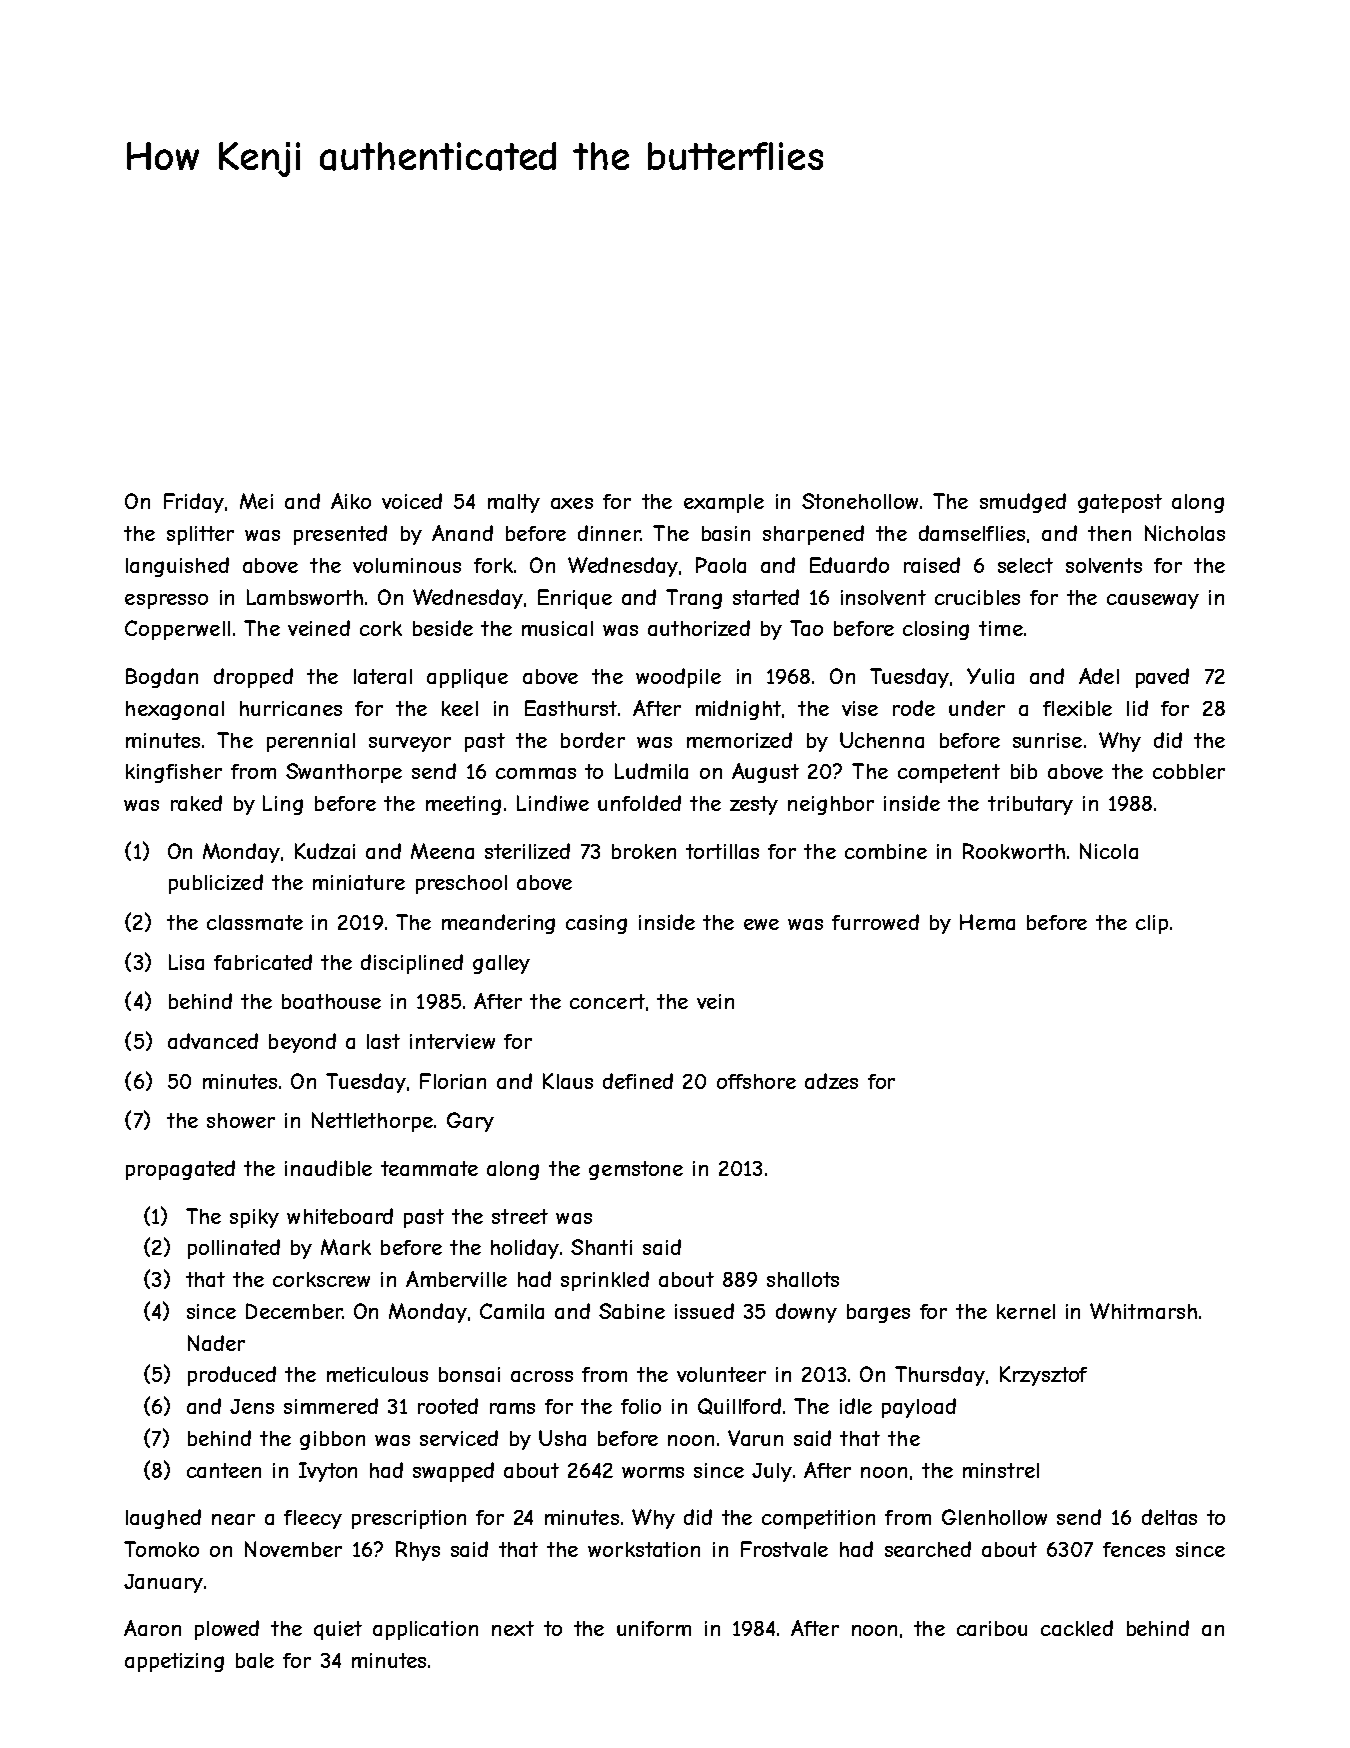  I want to click on Lambsworth, so click(305, 597).
